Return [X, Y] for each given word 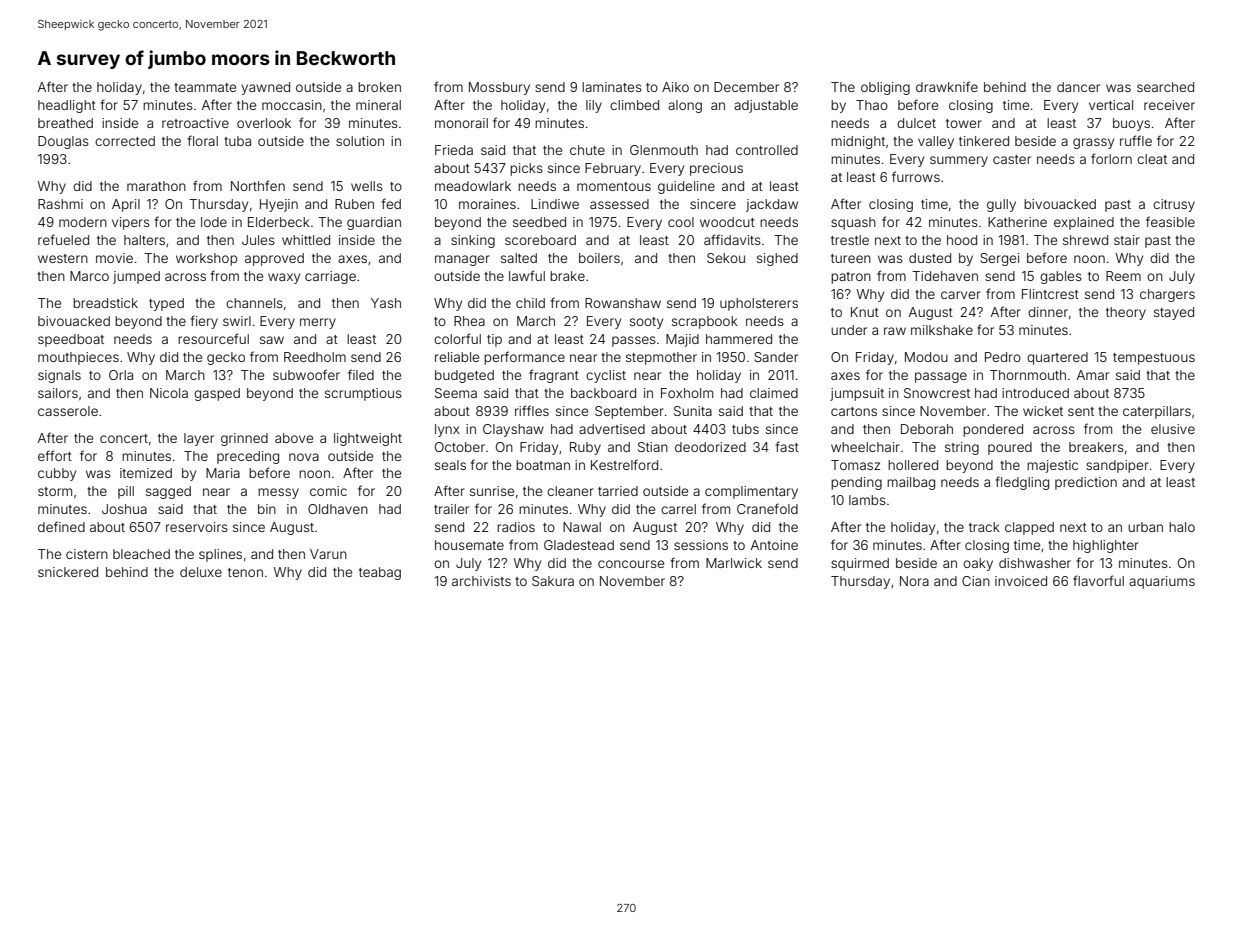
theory [1126, 313]
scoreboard [540, 240]
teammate [205, 87]
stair [1127, 240]
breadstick [105, 303]
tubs [745, 429]
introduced [1035, 393]
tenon [245, 572]
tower [964, 123]
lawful [527, 275]
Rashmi [60, 204]
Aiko [675, 87]
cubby [57, 474]
